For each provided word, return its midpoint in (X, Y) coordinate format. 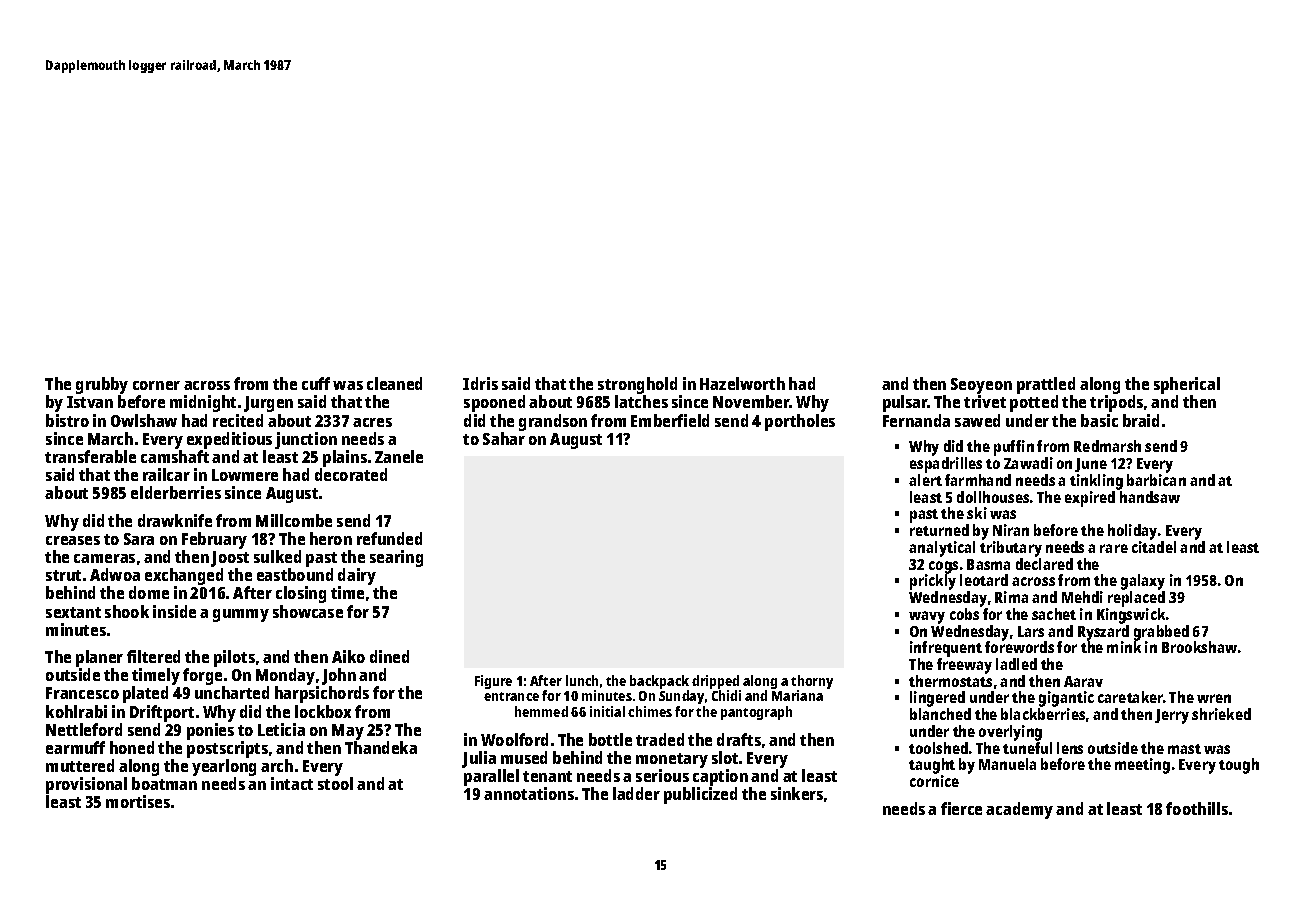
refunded (389, 538)
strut (63, 575)
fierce (961, 808)
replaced (1136, 599)
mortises (138, 801)
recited (238, 420)
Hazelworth (742, 383)
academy (1019, 810)
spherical (1187, 385)
